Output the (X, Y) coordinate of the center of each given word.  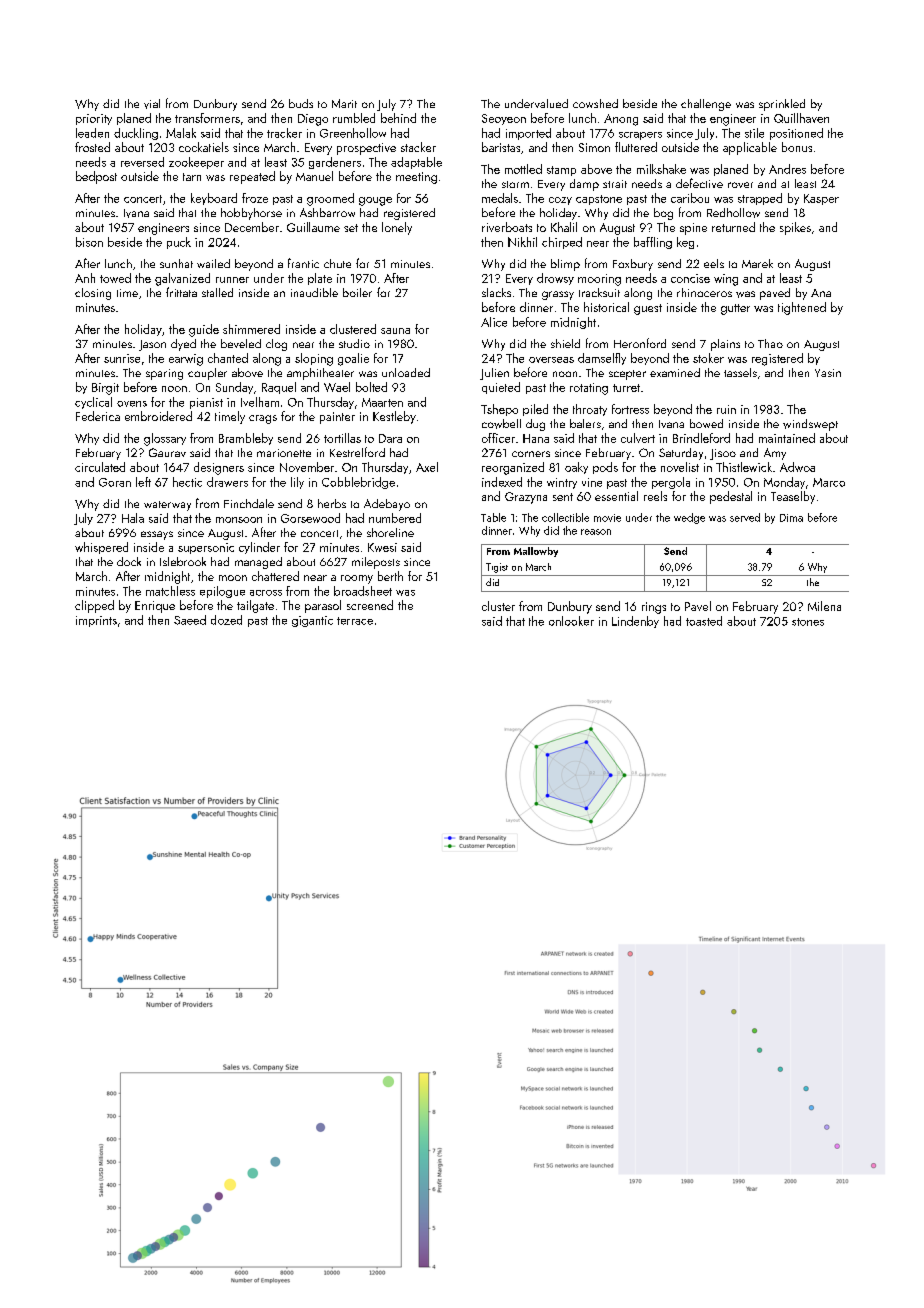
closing (93, 294)
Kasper (821, 199)
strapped (760, 199)
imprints (96, 621)
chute (337, 263)
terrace (355, 621)
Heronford (640, 343)
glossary (165, 439)
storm (515, 184)
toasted (704, 621)
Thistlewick (744, 467)
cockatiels (204, 147)
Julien (494, 374)
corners (531, 454)
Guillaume (313, 227)
